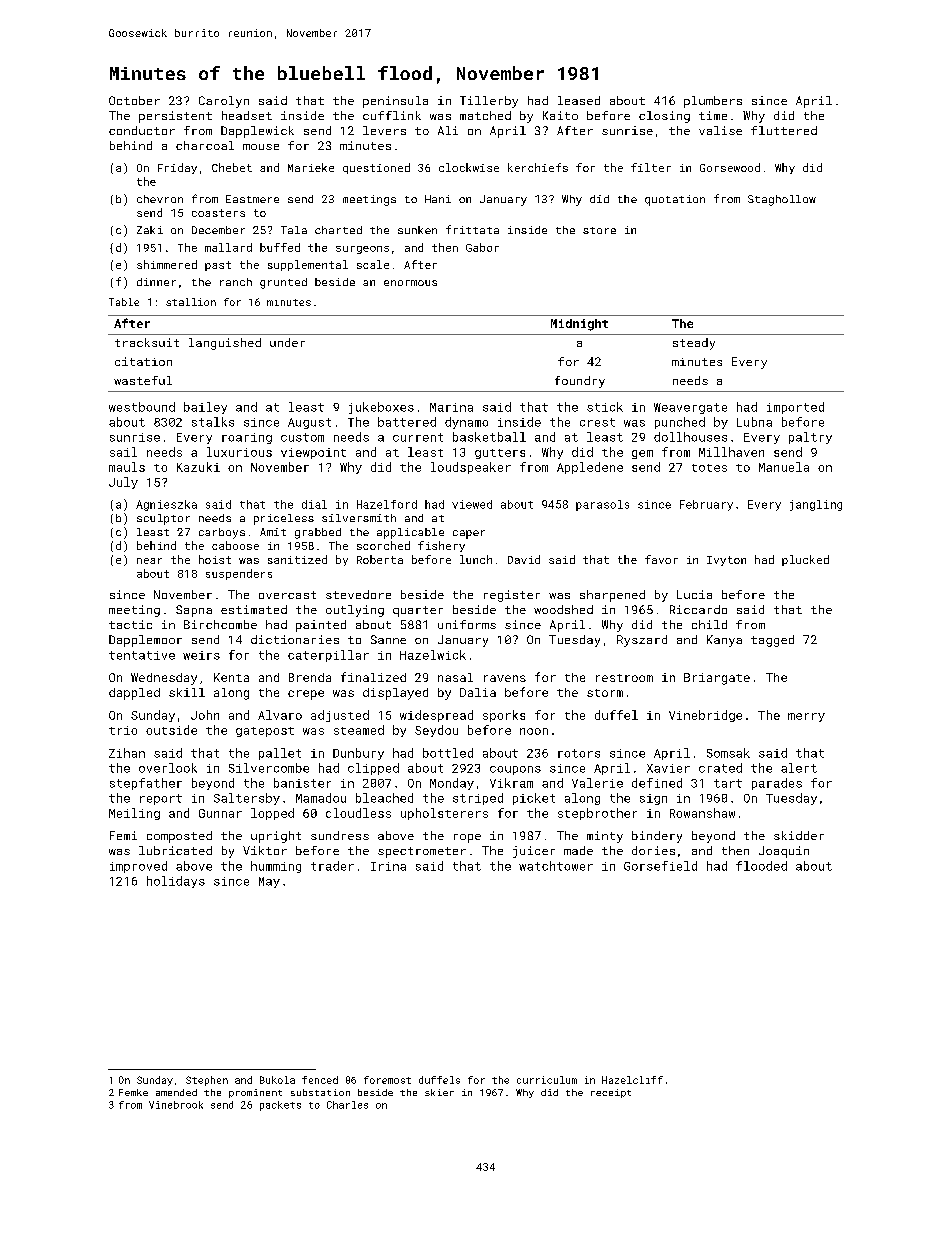  Describe the element at coordinates (272, 814) in the screenshot. I see `lopped` at that location.
